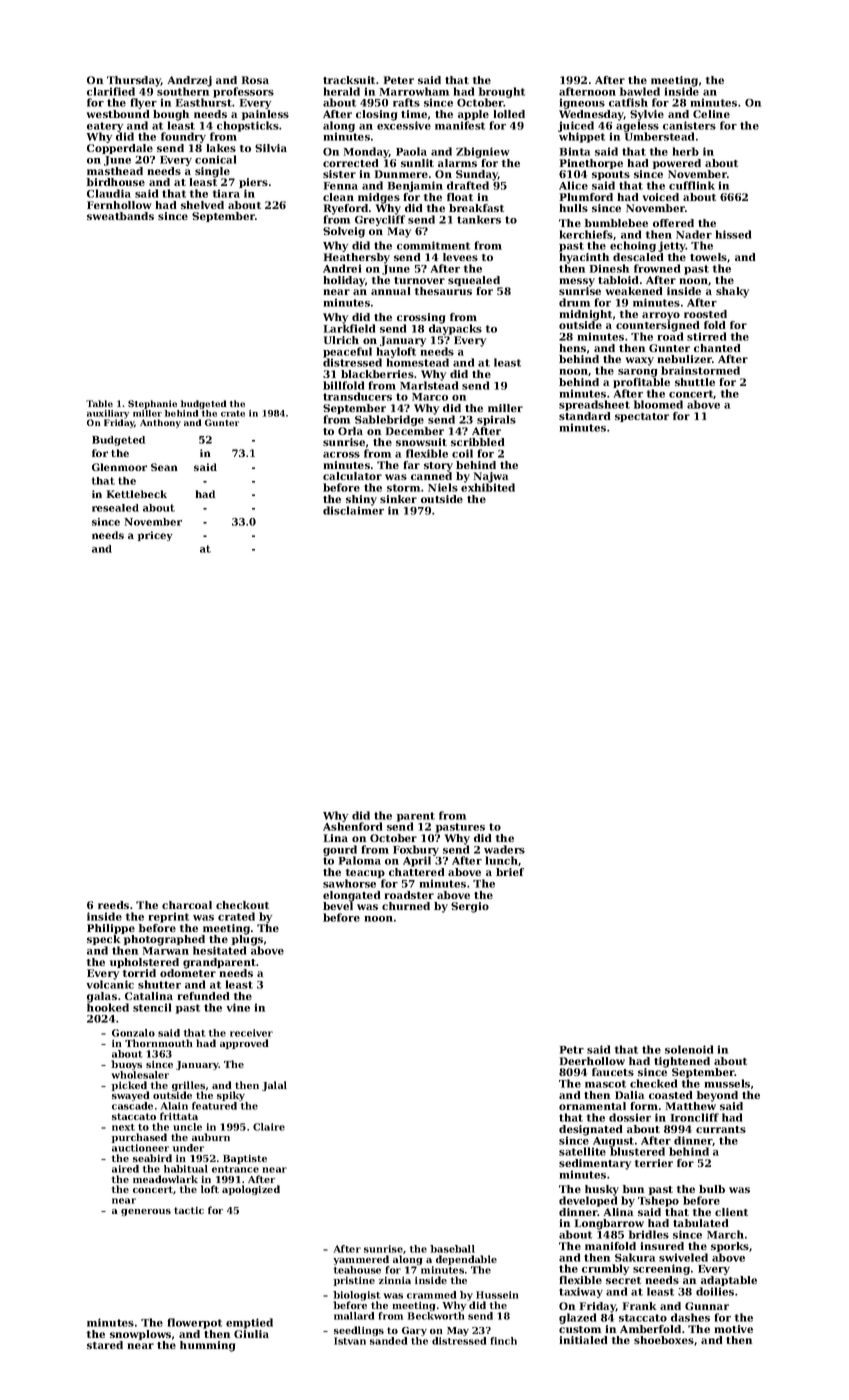 This screenshot has width=849, height=1400. I want to click on bawled, so click(640, 91).
